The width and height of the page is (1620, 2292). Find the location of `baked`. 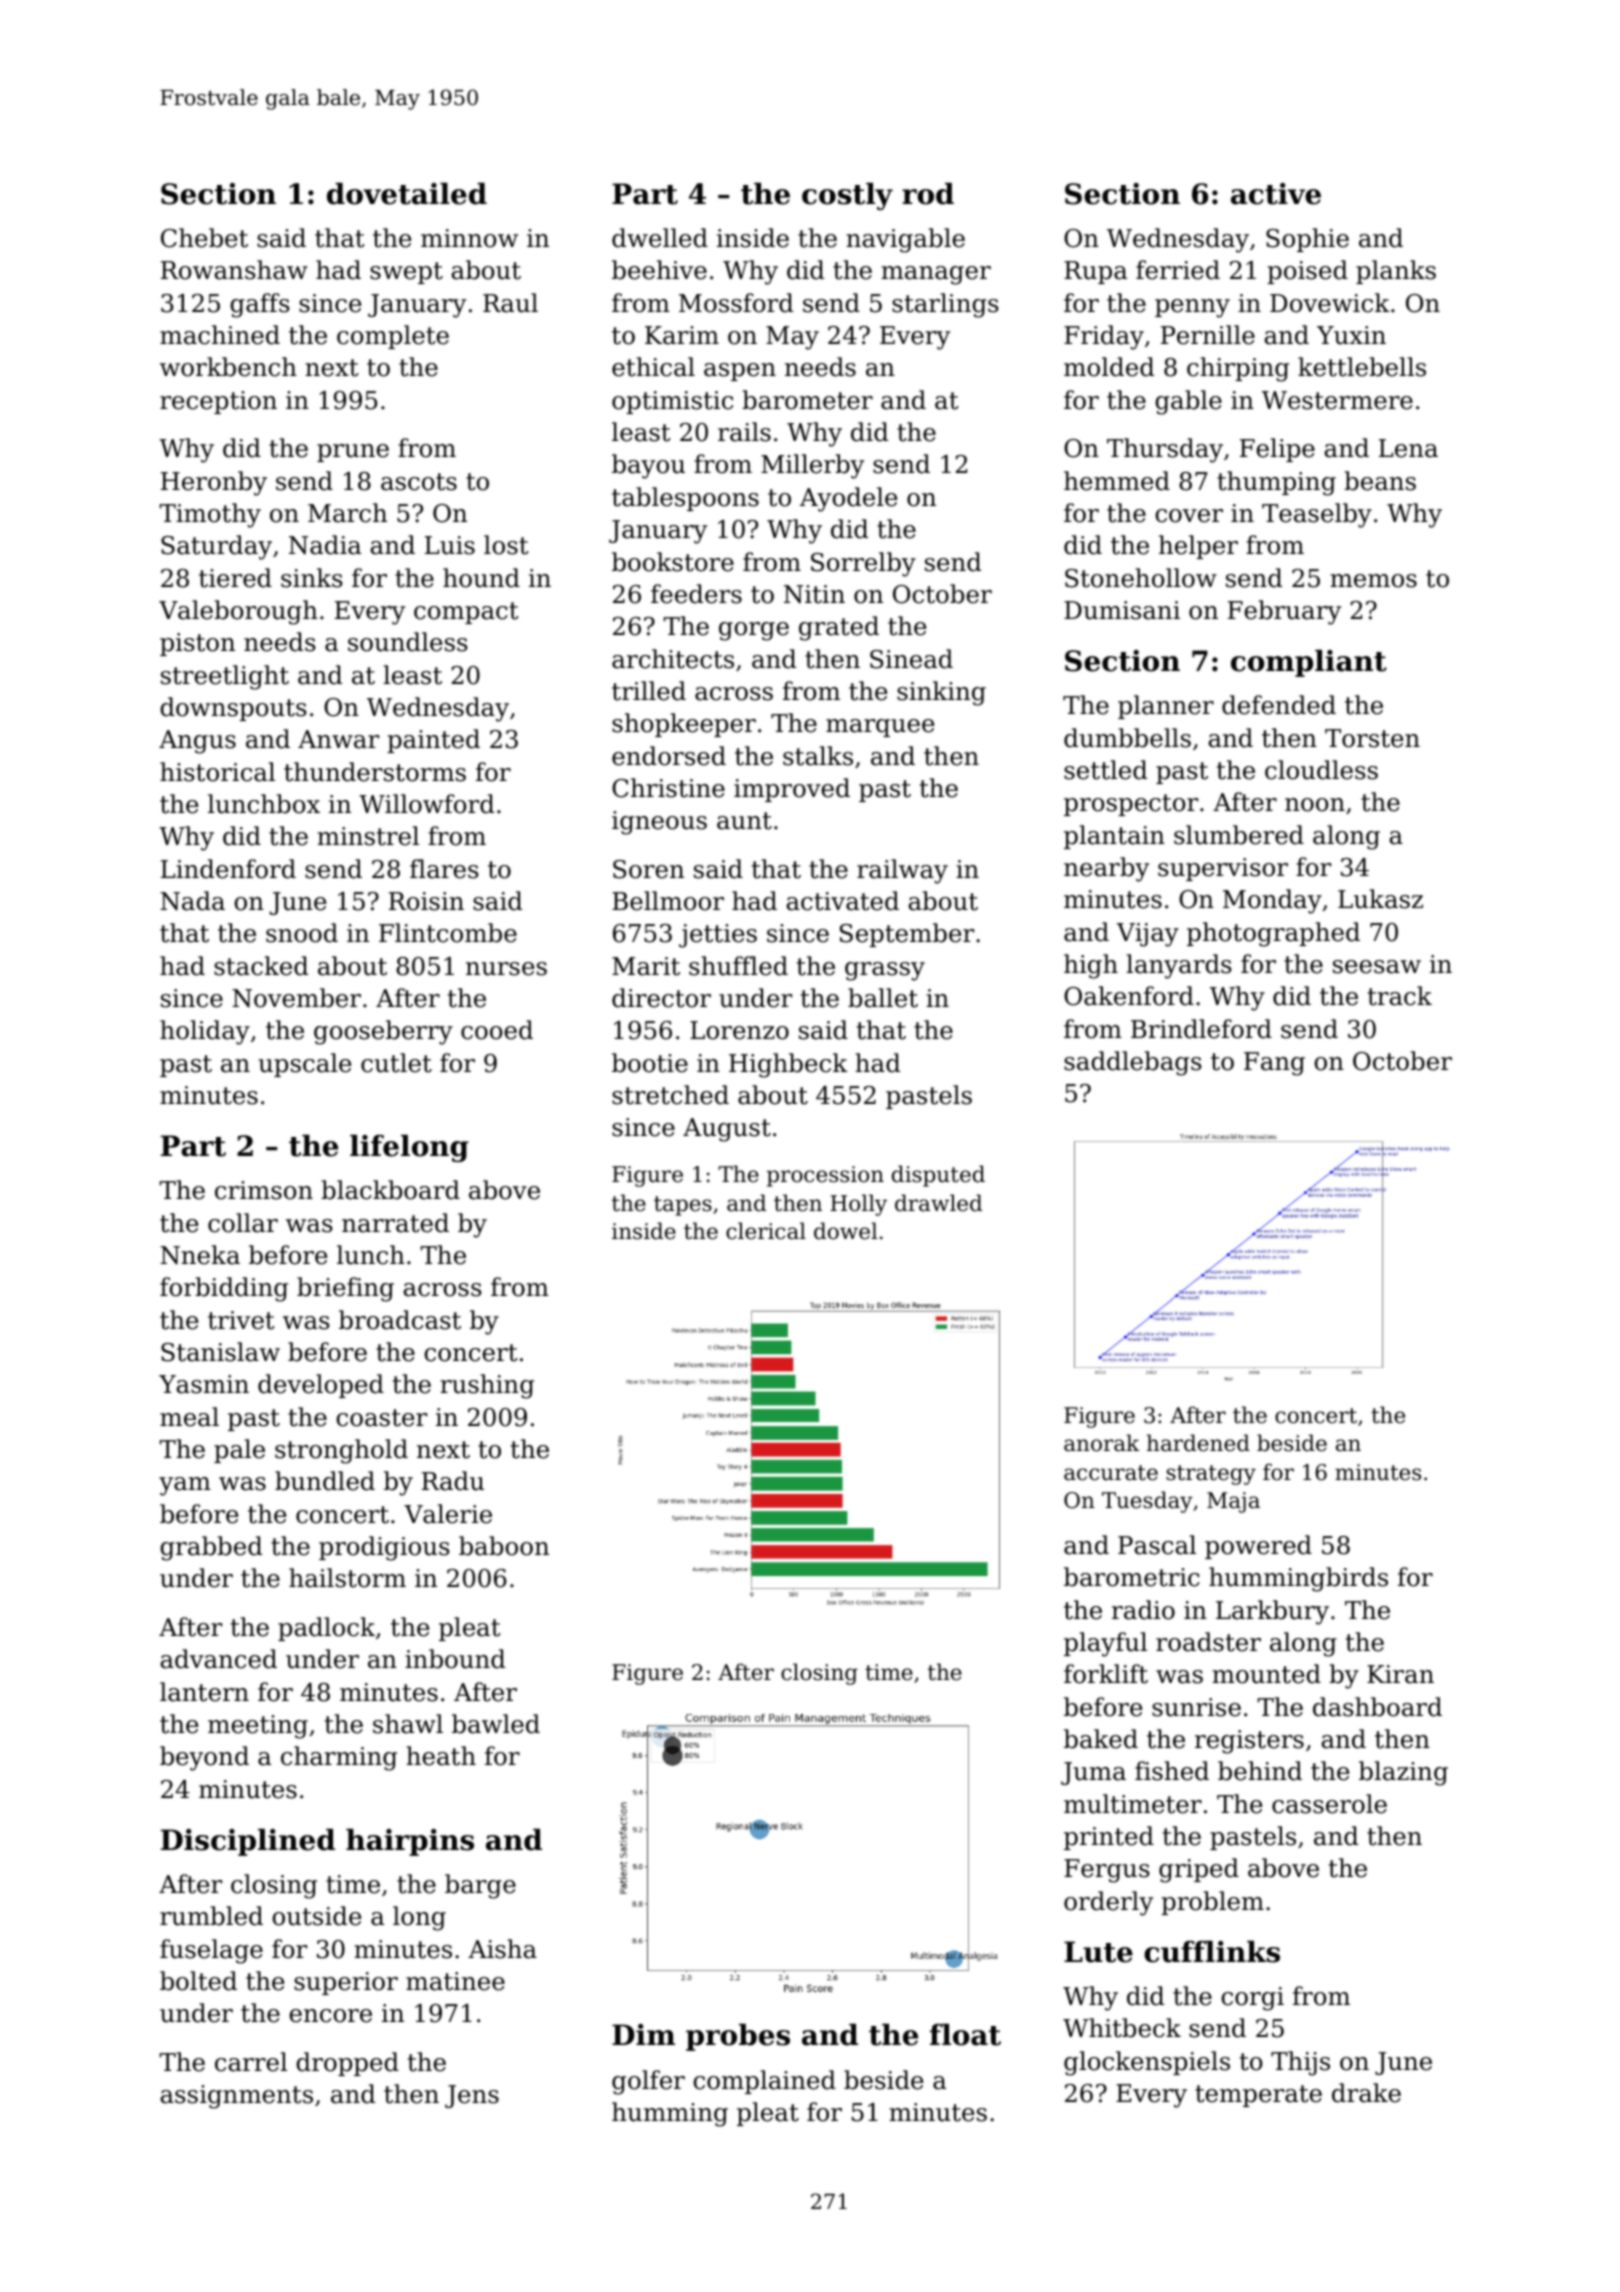

baked is located at coordinates (1101, 1739).
